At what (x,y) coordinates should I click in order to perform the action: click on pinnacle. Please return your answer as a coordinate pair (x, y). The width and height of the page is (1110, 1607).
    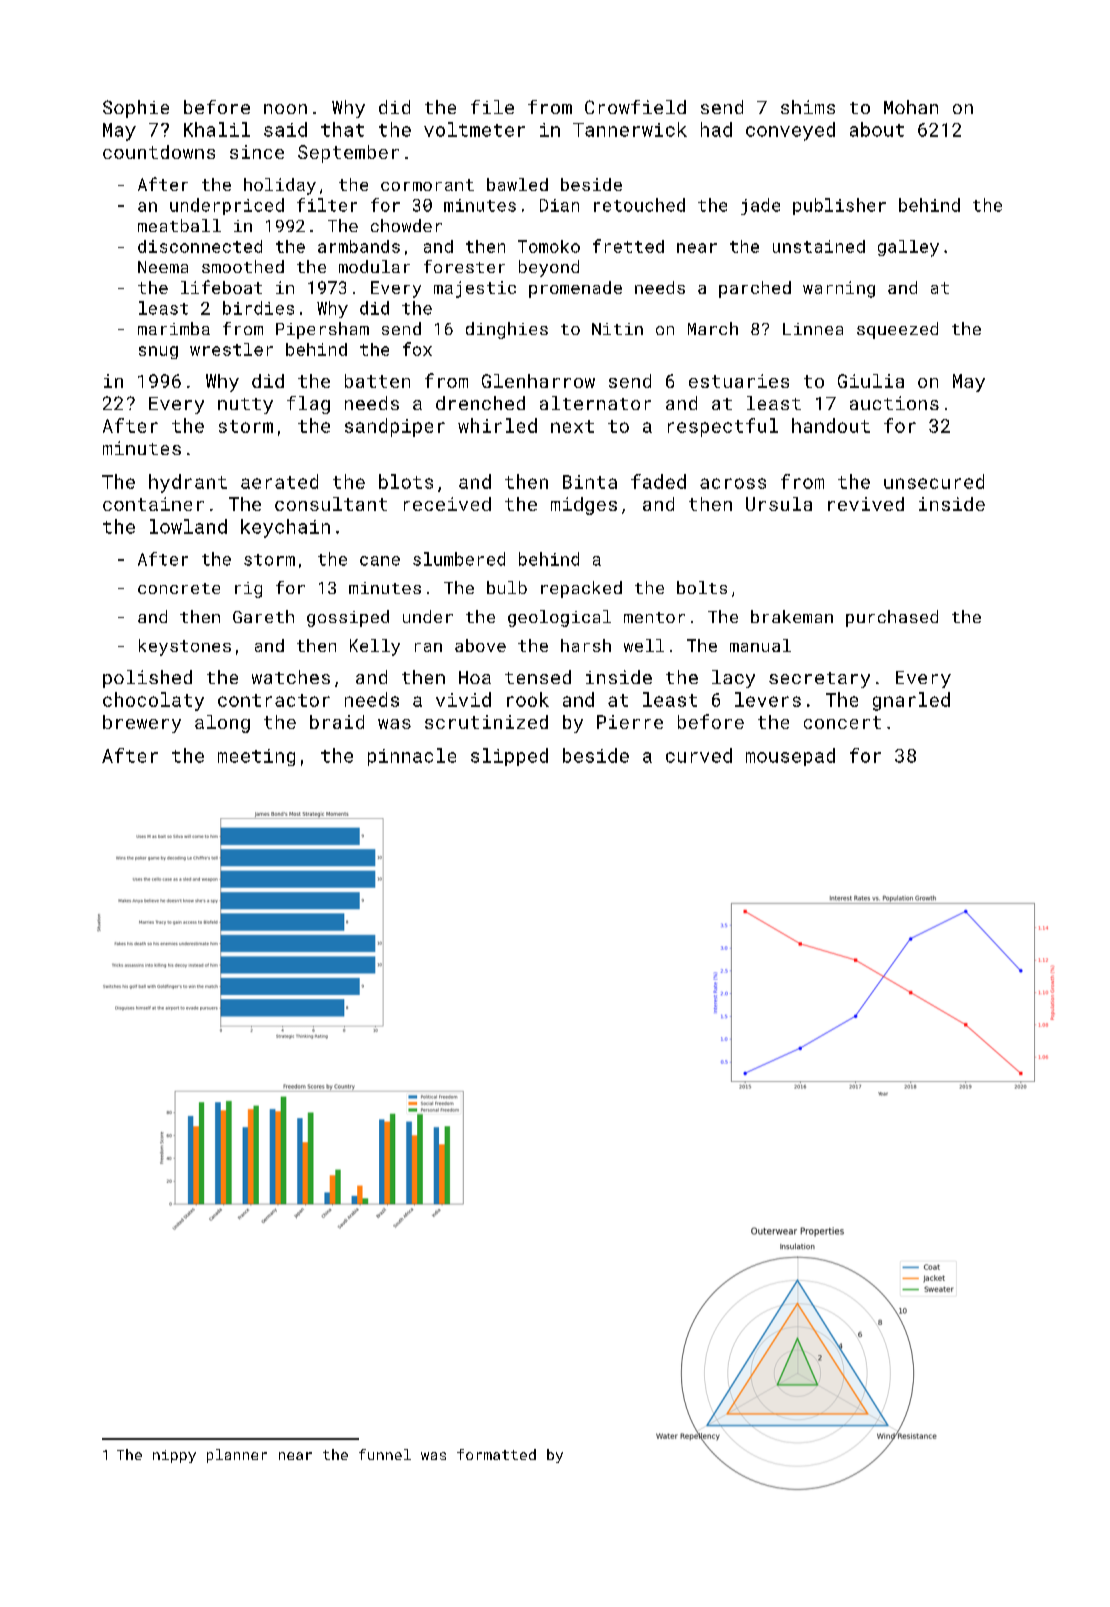
    Looking at the image, I should click on (412, 757).
